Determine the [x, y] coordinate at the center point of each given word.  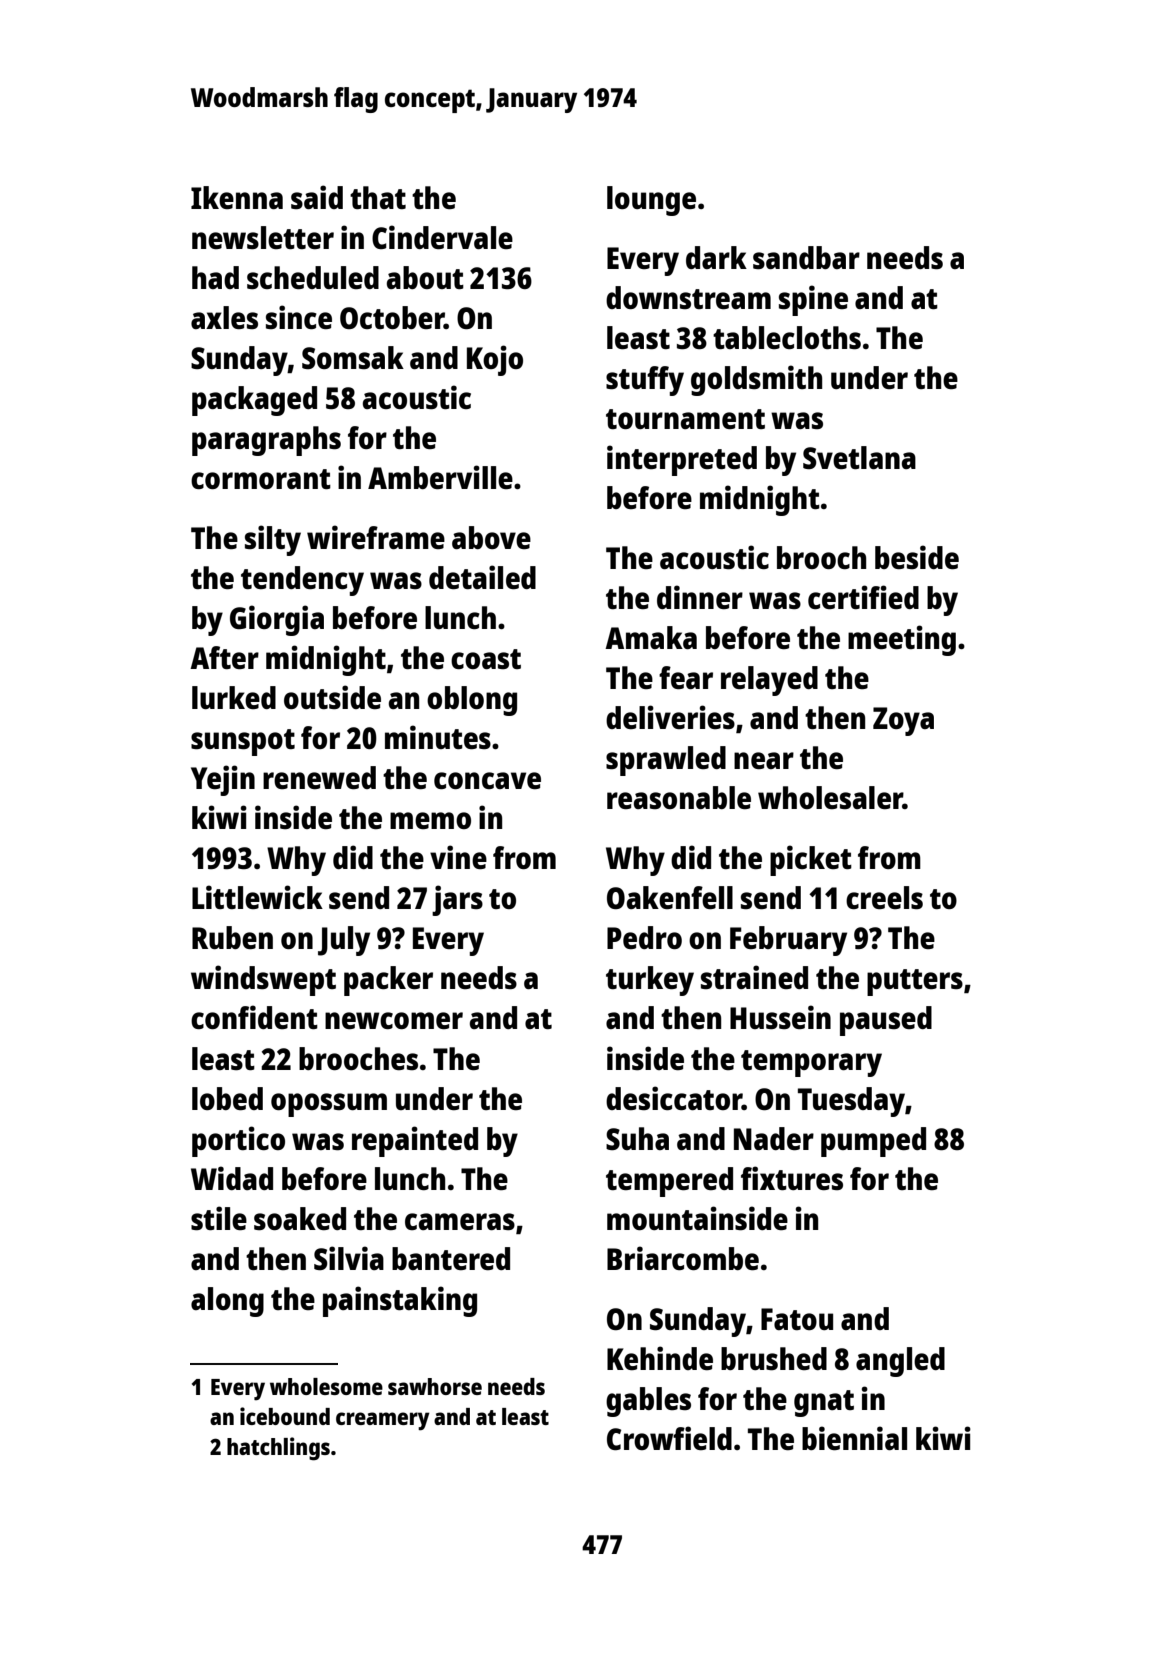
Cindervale [442, 237]
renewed [319, 778]
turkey [650, 981]
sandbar [806, 258]
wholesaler [830, 797]
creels [884, 898]
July [344, 941]
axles [224, 317]
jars [457, 900]
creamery [383, 1421]
